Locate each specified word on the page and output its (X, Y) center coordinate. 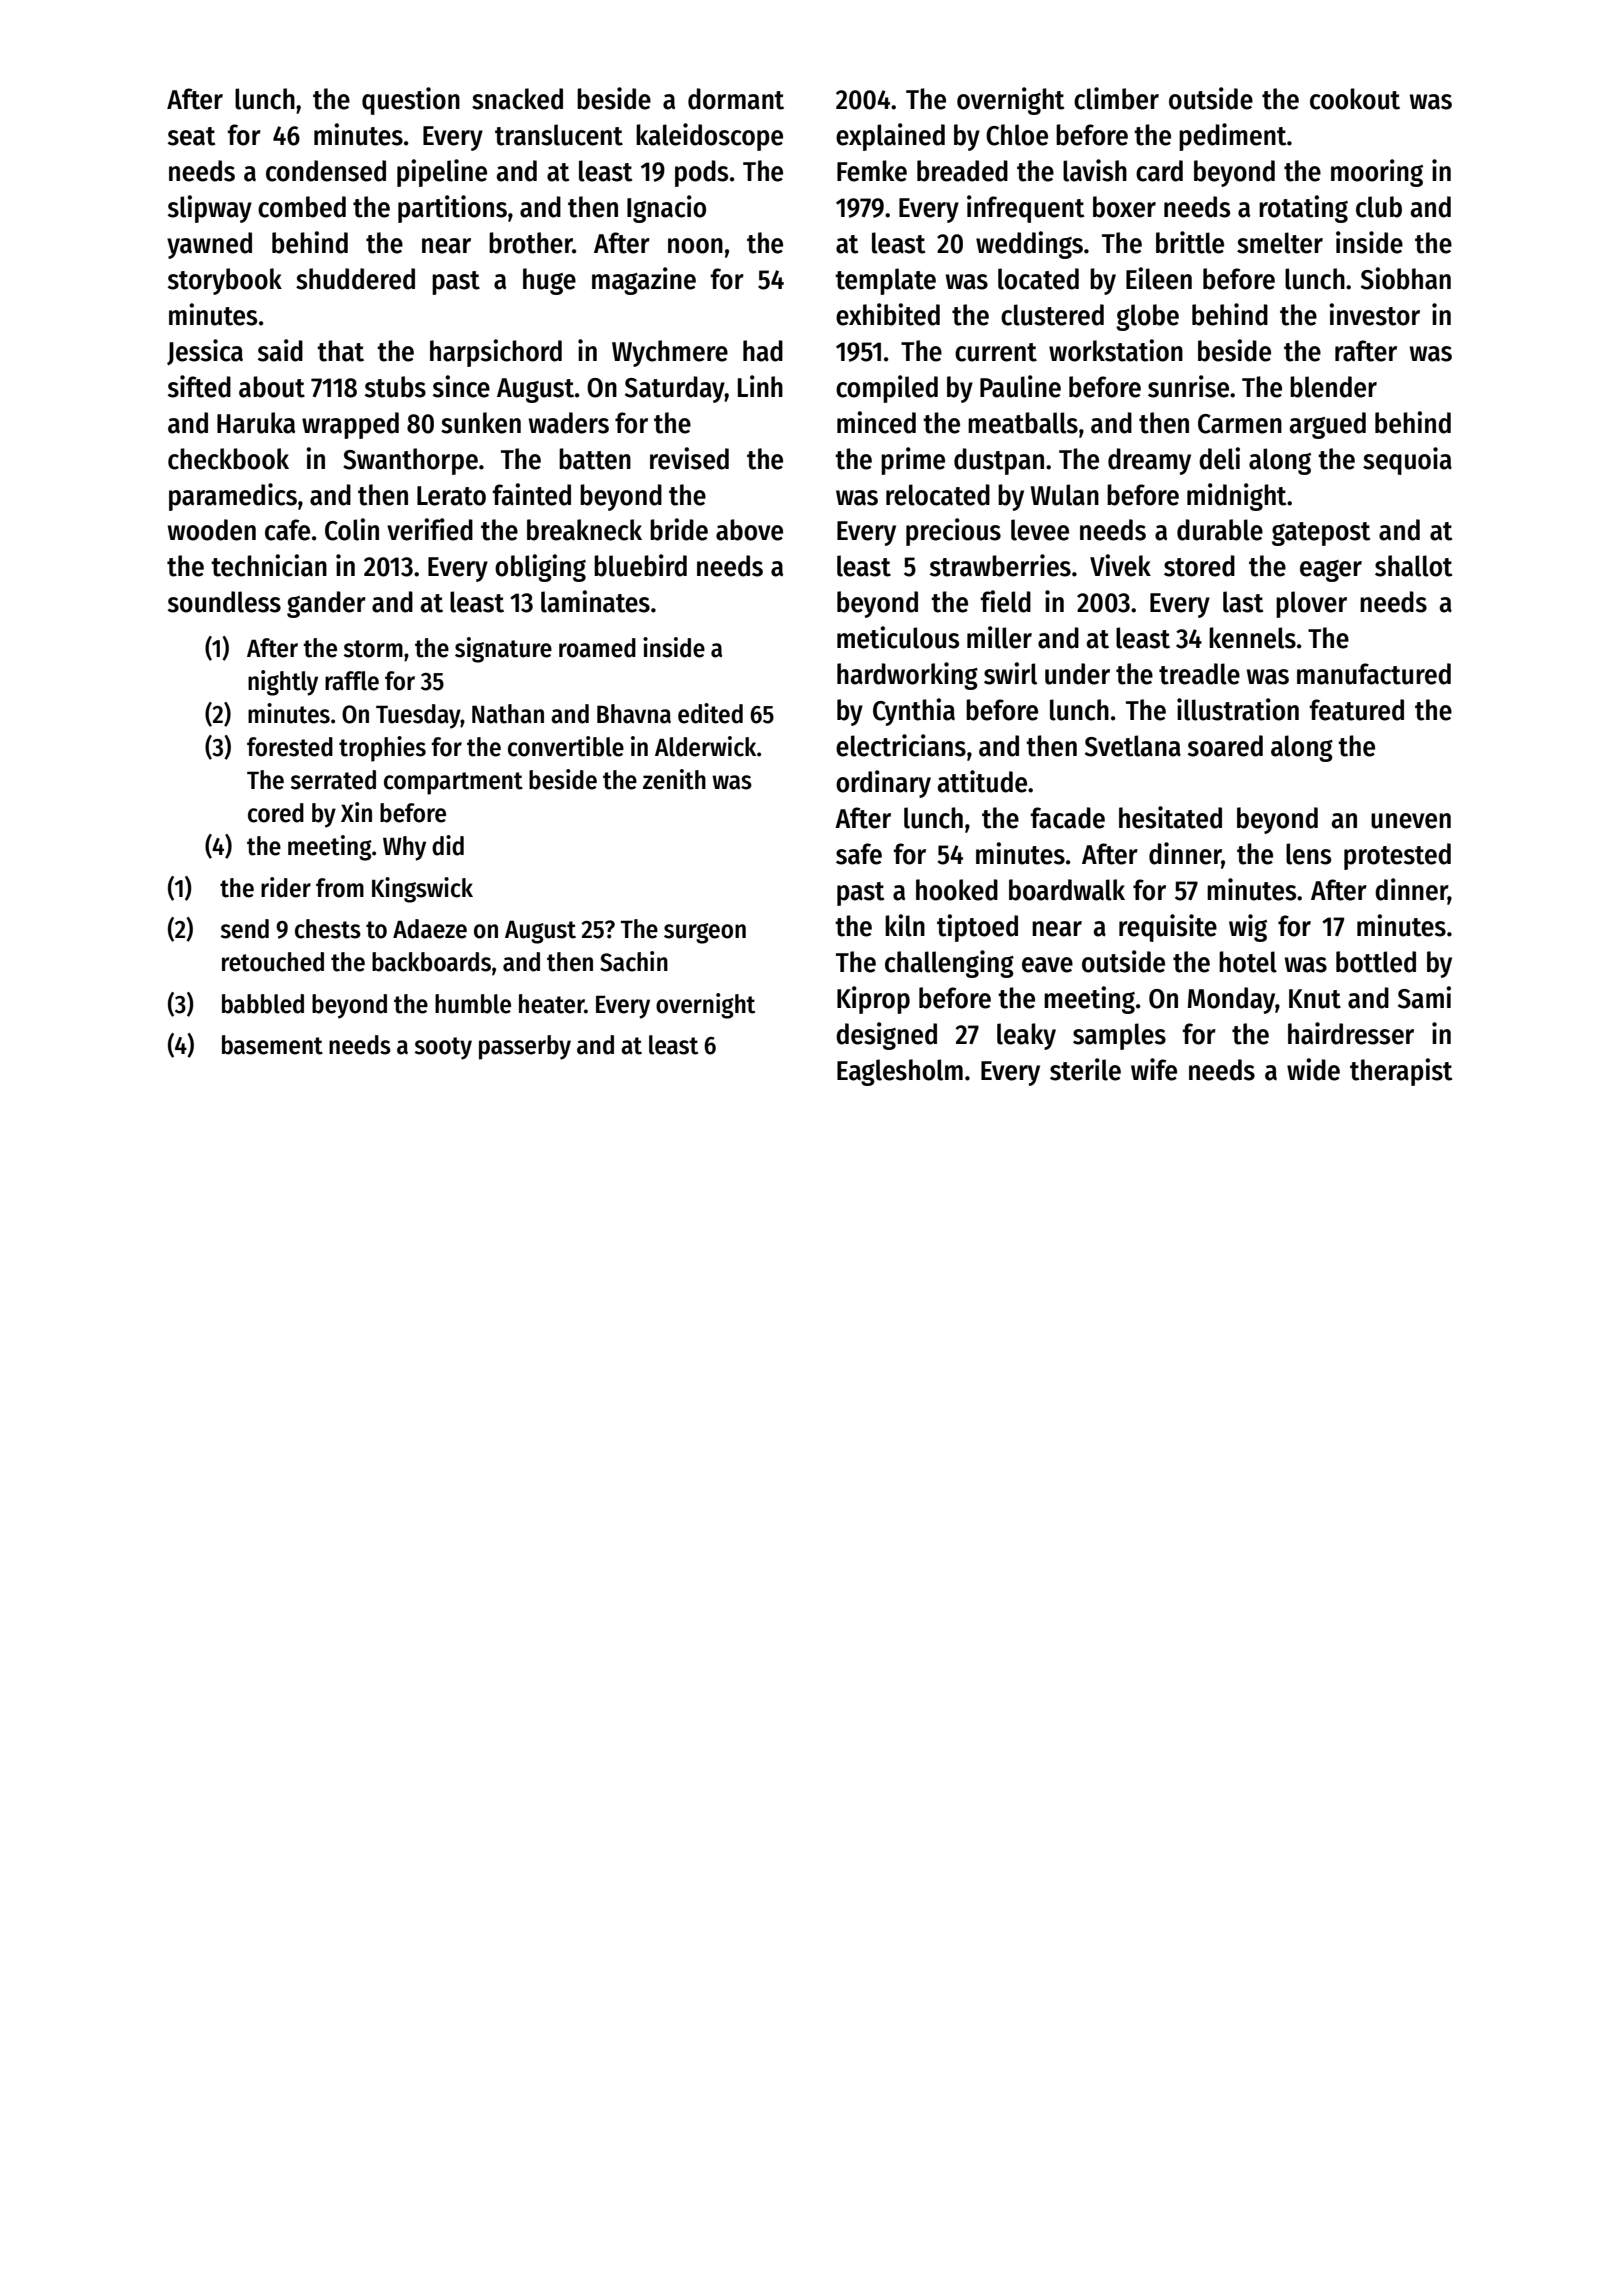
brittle (1190, 242)
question (411, 101)
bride (679, 529)
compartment (453, 783)
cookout (1355, 99)
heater (552, 1004)
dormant (736, 99)
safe (859, 854)
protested (1397, 856)
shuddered (355, 279)
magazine (644, 281)
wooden (211, 530)
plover (1311, 604)
